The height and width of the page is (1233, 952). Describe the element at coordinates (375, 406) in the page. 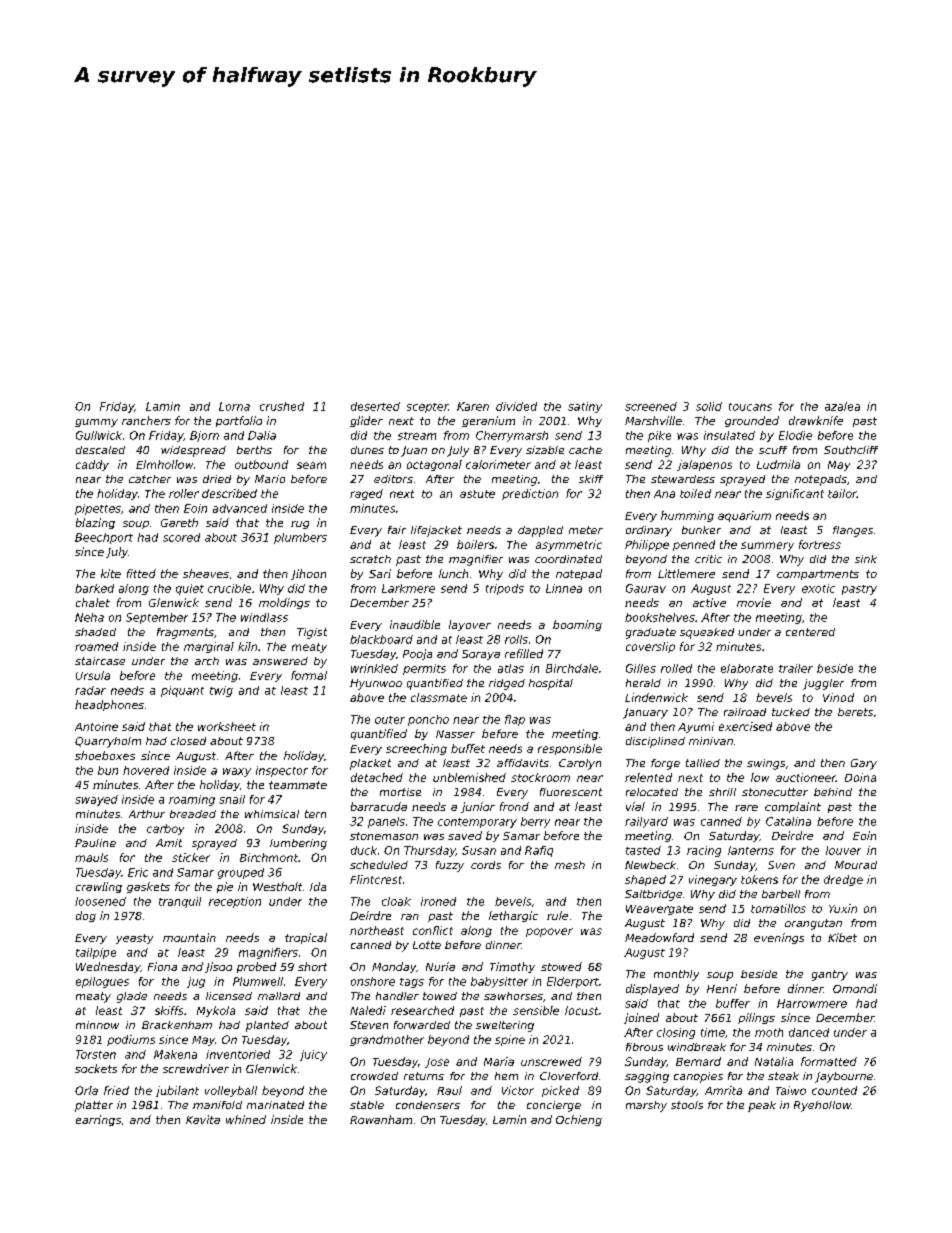

I see `deserted` at that location.
